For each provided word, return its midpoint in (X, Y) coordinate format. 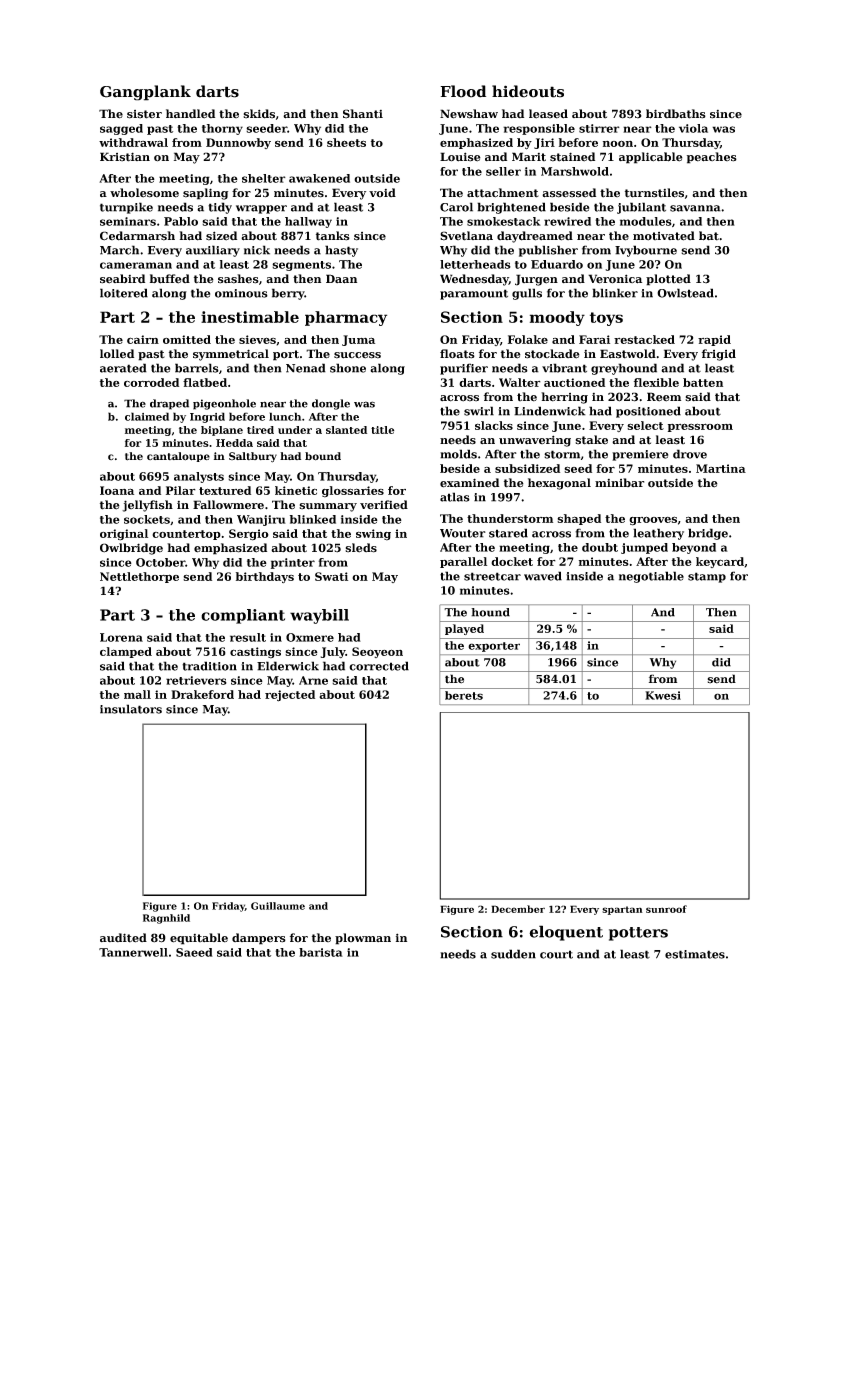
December (518, 909)
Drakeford (202, 694)
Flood (463, 91)
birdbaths (676, 114)
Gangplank (145, 93)
